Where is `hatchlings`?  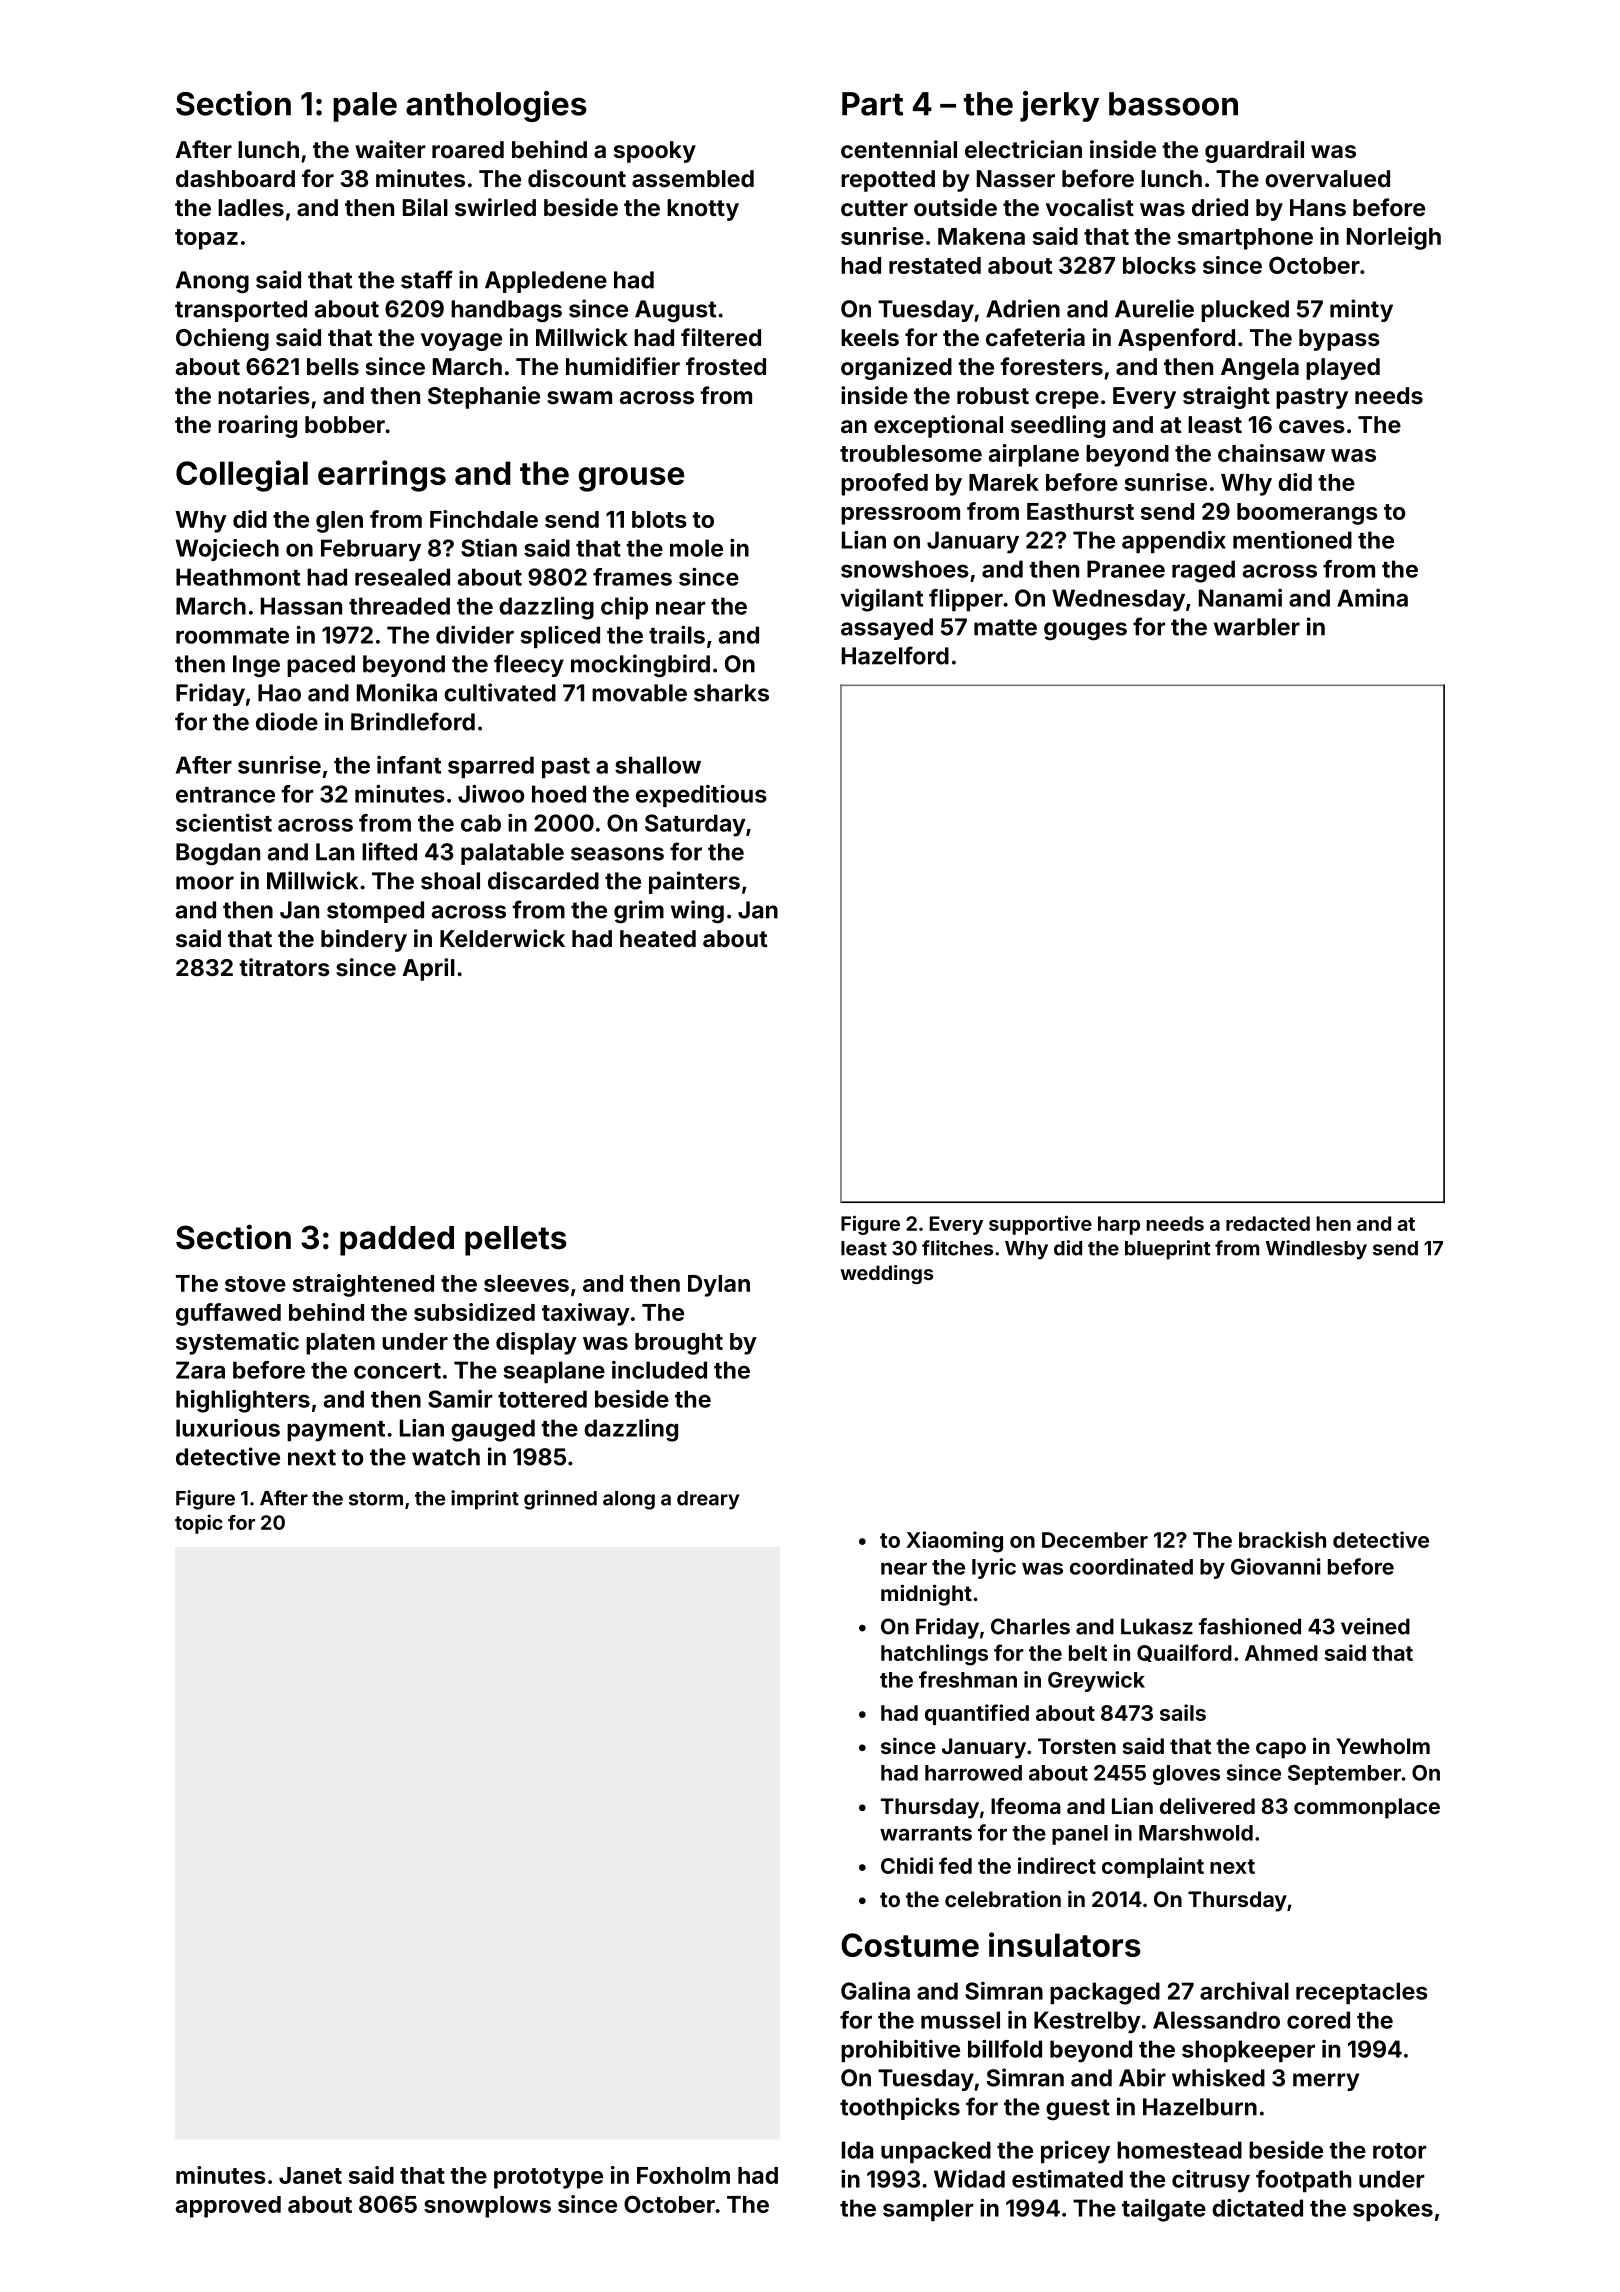
hatchlings is located at coordinates (934, 1655).
